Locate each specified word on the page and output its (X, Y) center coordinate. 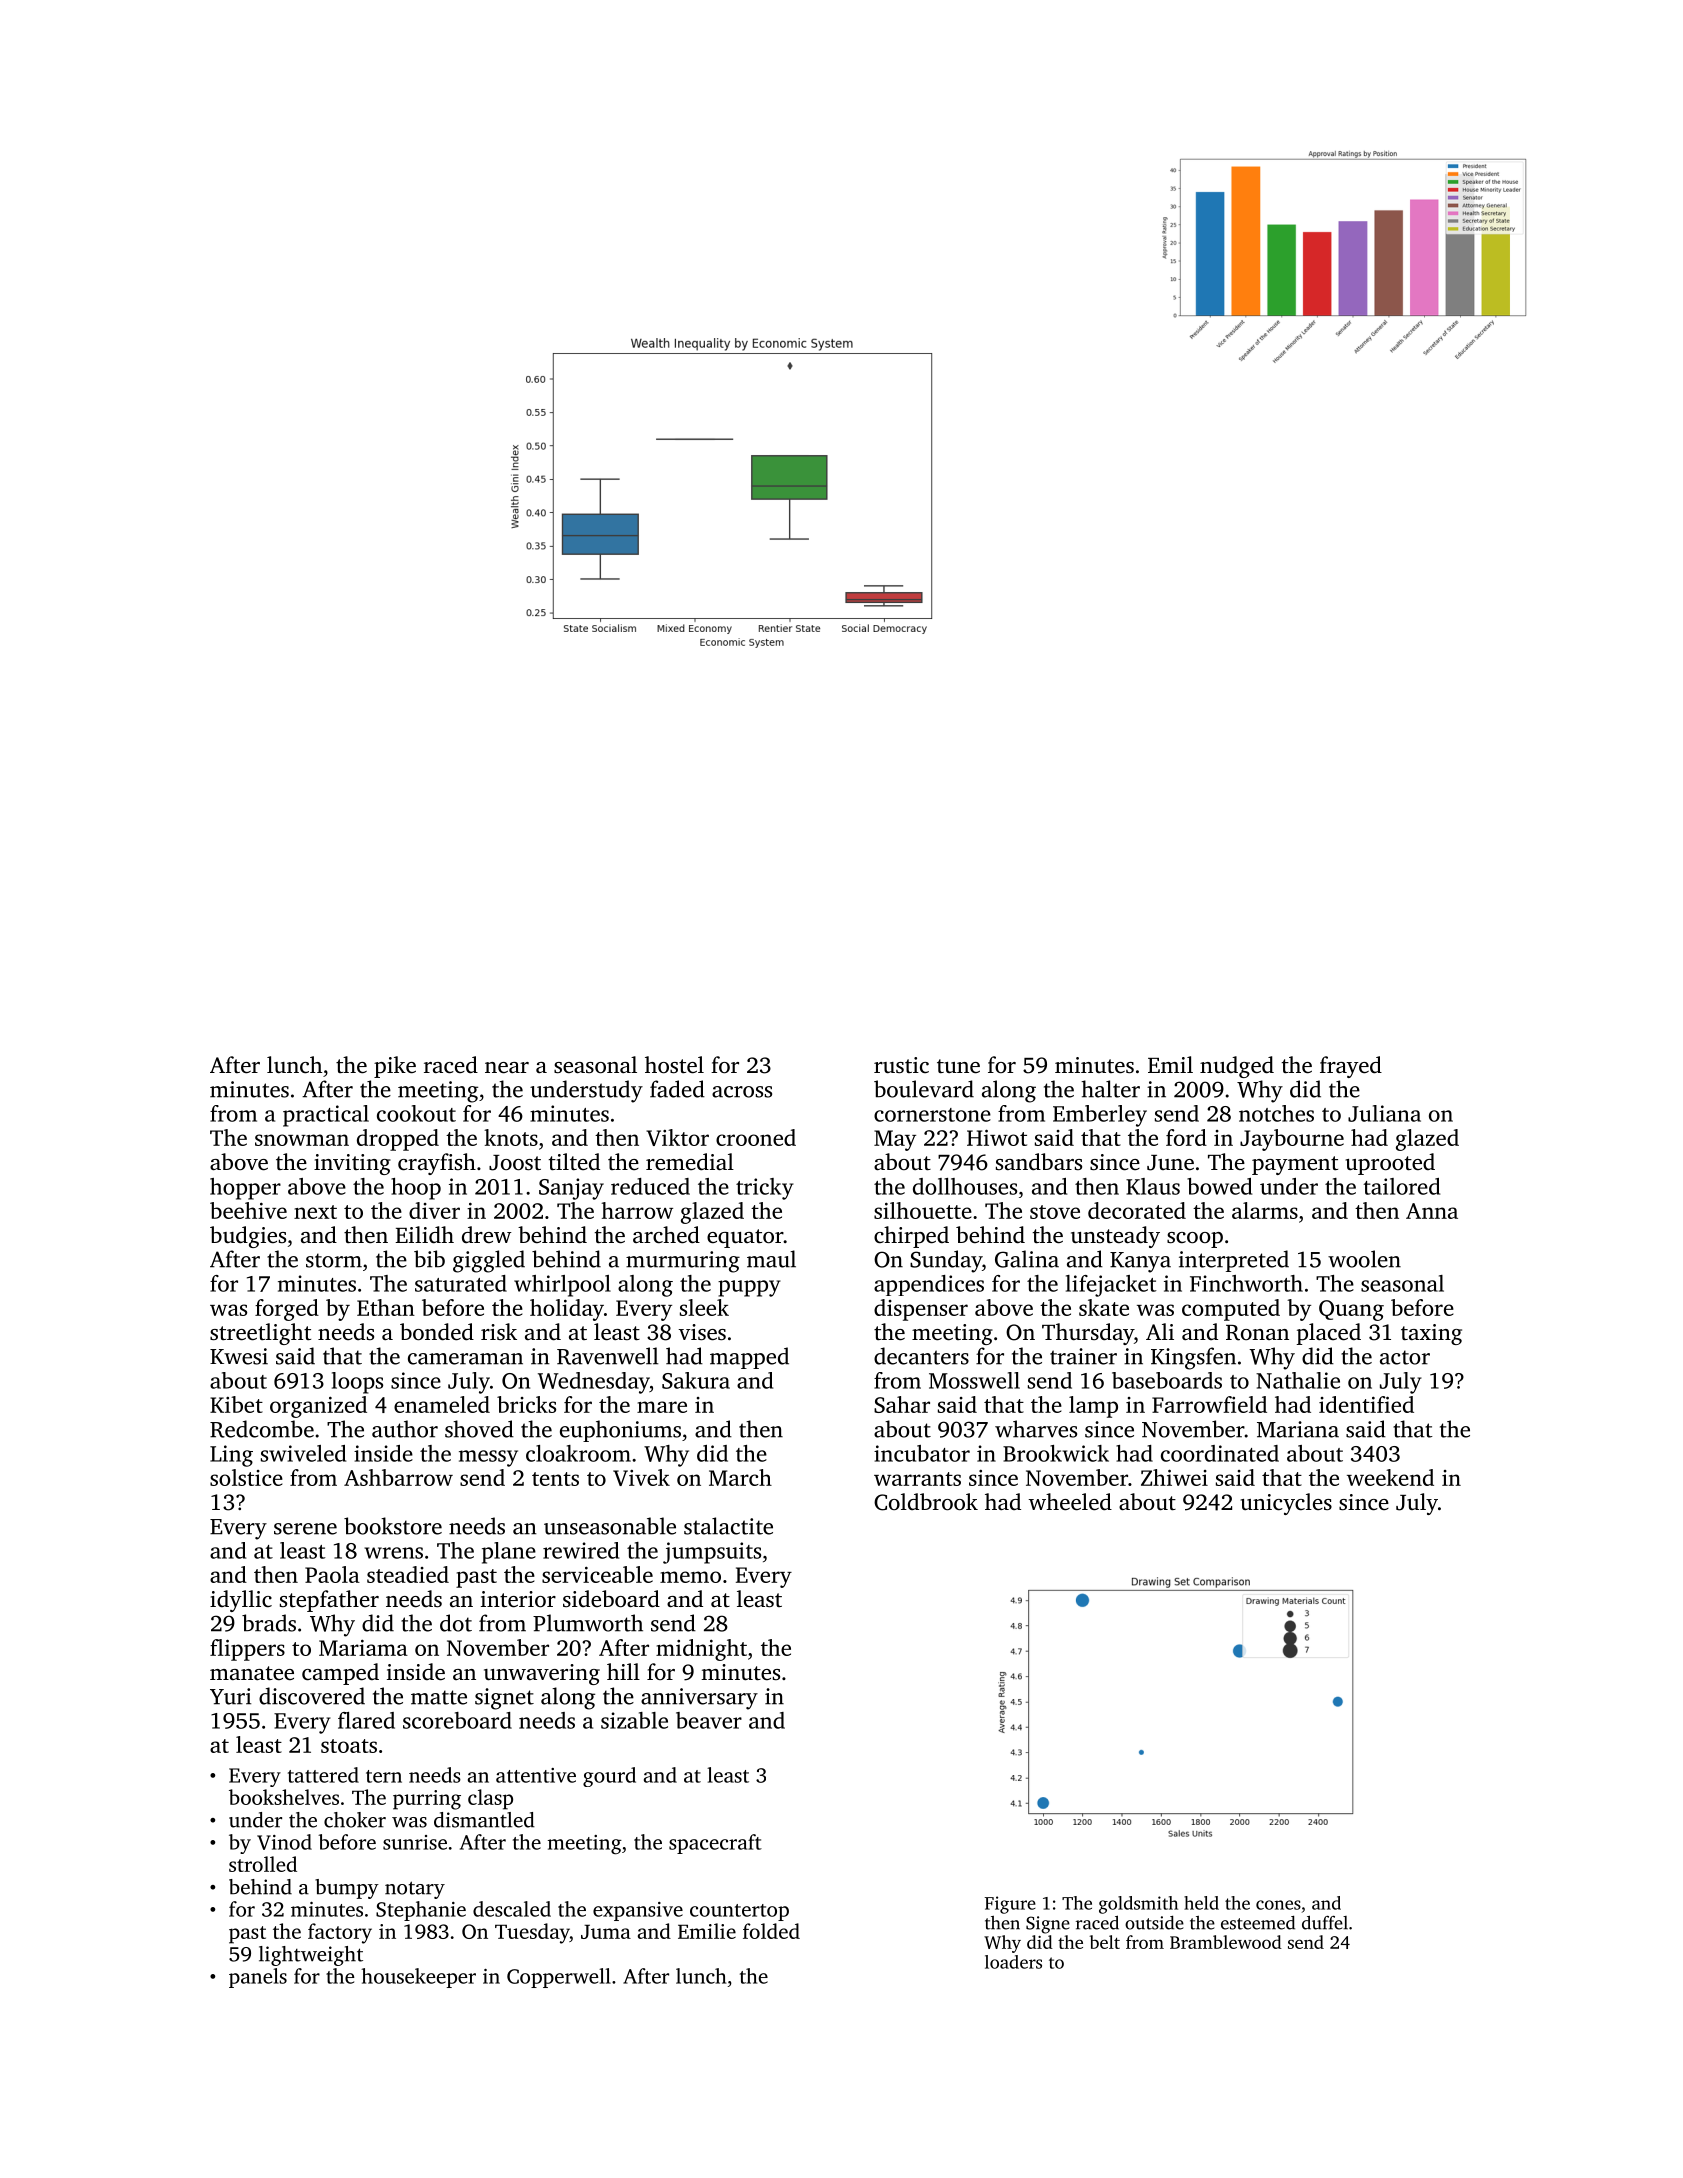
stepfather (329, 1601)
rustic (901, 1065)
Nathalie (1298, 1380)
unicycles (1286, 1504)
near (507, 1068)
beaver (709, 1720)
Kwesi (239, 1356)
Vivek (641, 1477)
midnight (701, 1650)
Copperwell (559, 1978)
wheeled (1070, 1502)
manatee (252, 1673)
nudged (1237, 1067)
